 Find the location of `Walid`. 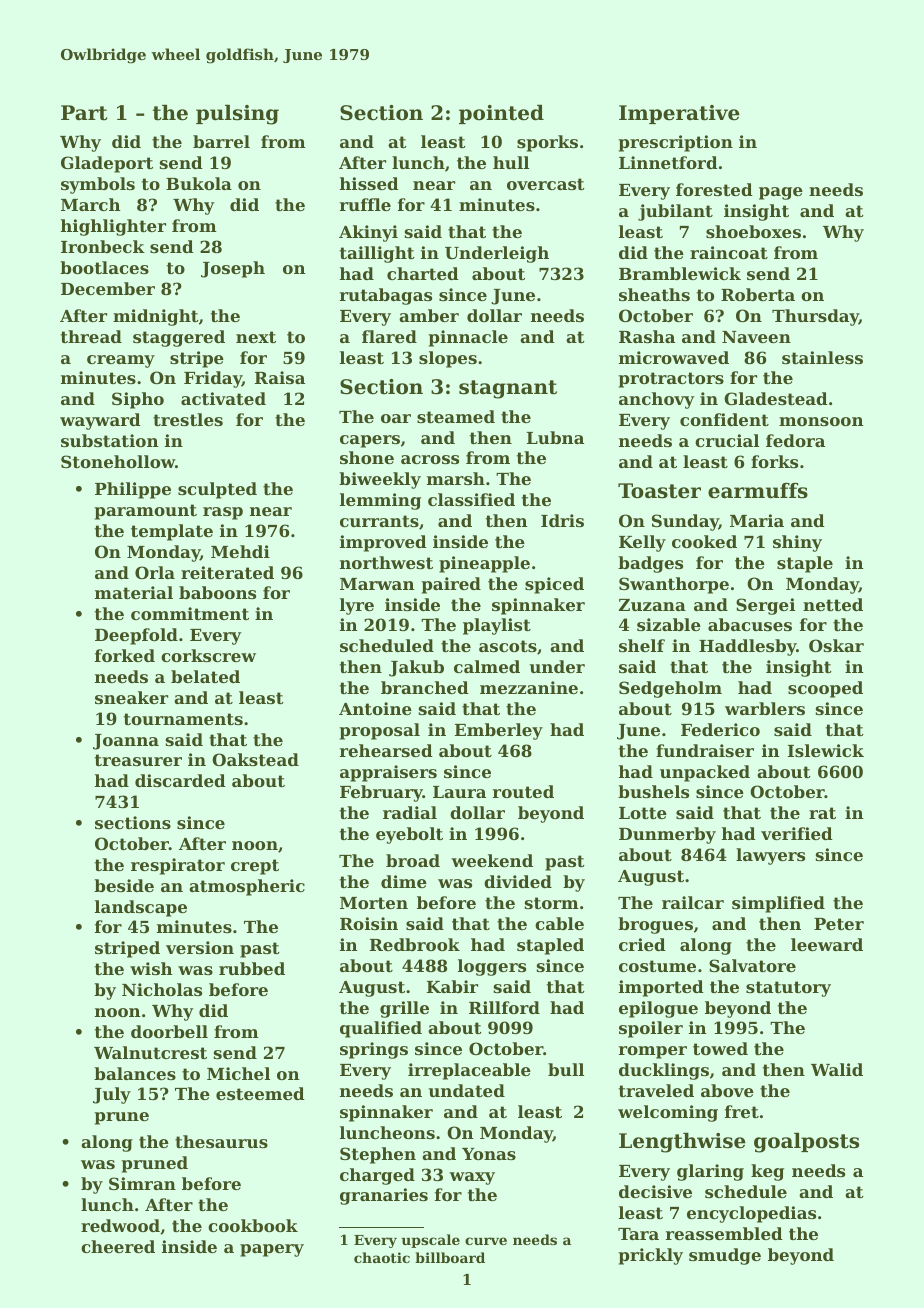

Walid is located at coordinates (837, 1069).
